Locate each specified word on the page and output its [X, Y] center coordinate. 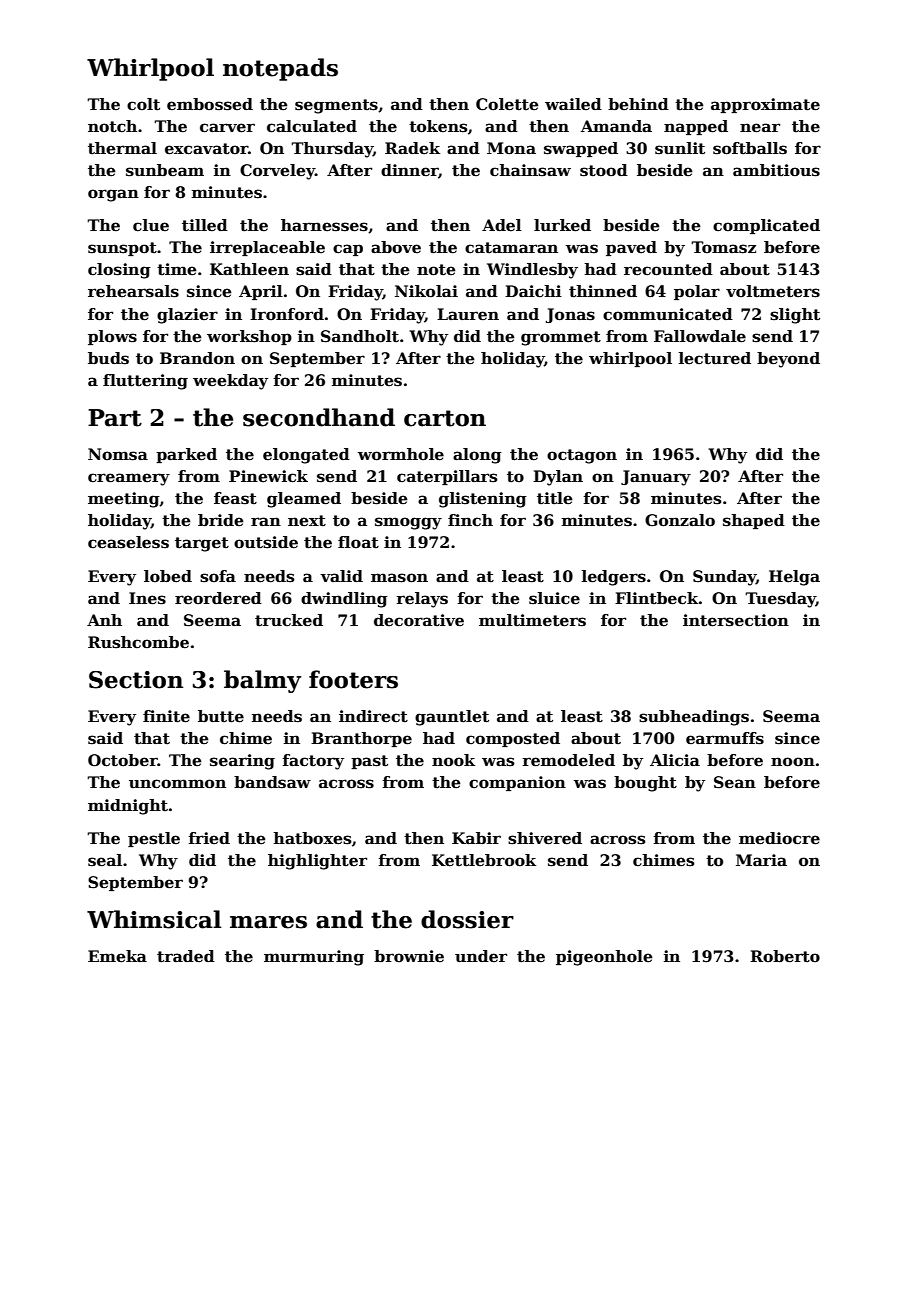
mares [268, 922]
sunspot [122, 249]
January [656, 478]
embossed [210, 104]
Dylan [558, 478]
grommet [561, 338]
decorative [419, 620]
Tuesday [780, 600]
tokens [438, 126]
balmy [262, 681]
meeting [124, 500]
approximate [765, 105]
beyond [788, 360]
